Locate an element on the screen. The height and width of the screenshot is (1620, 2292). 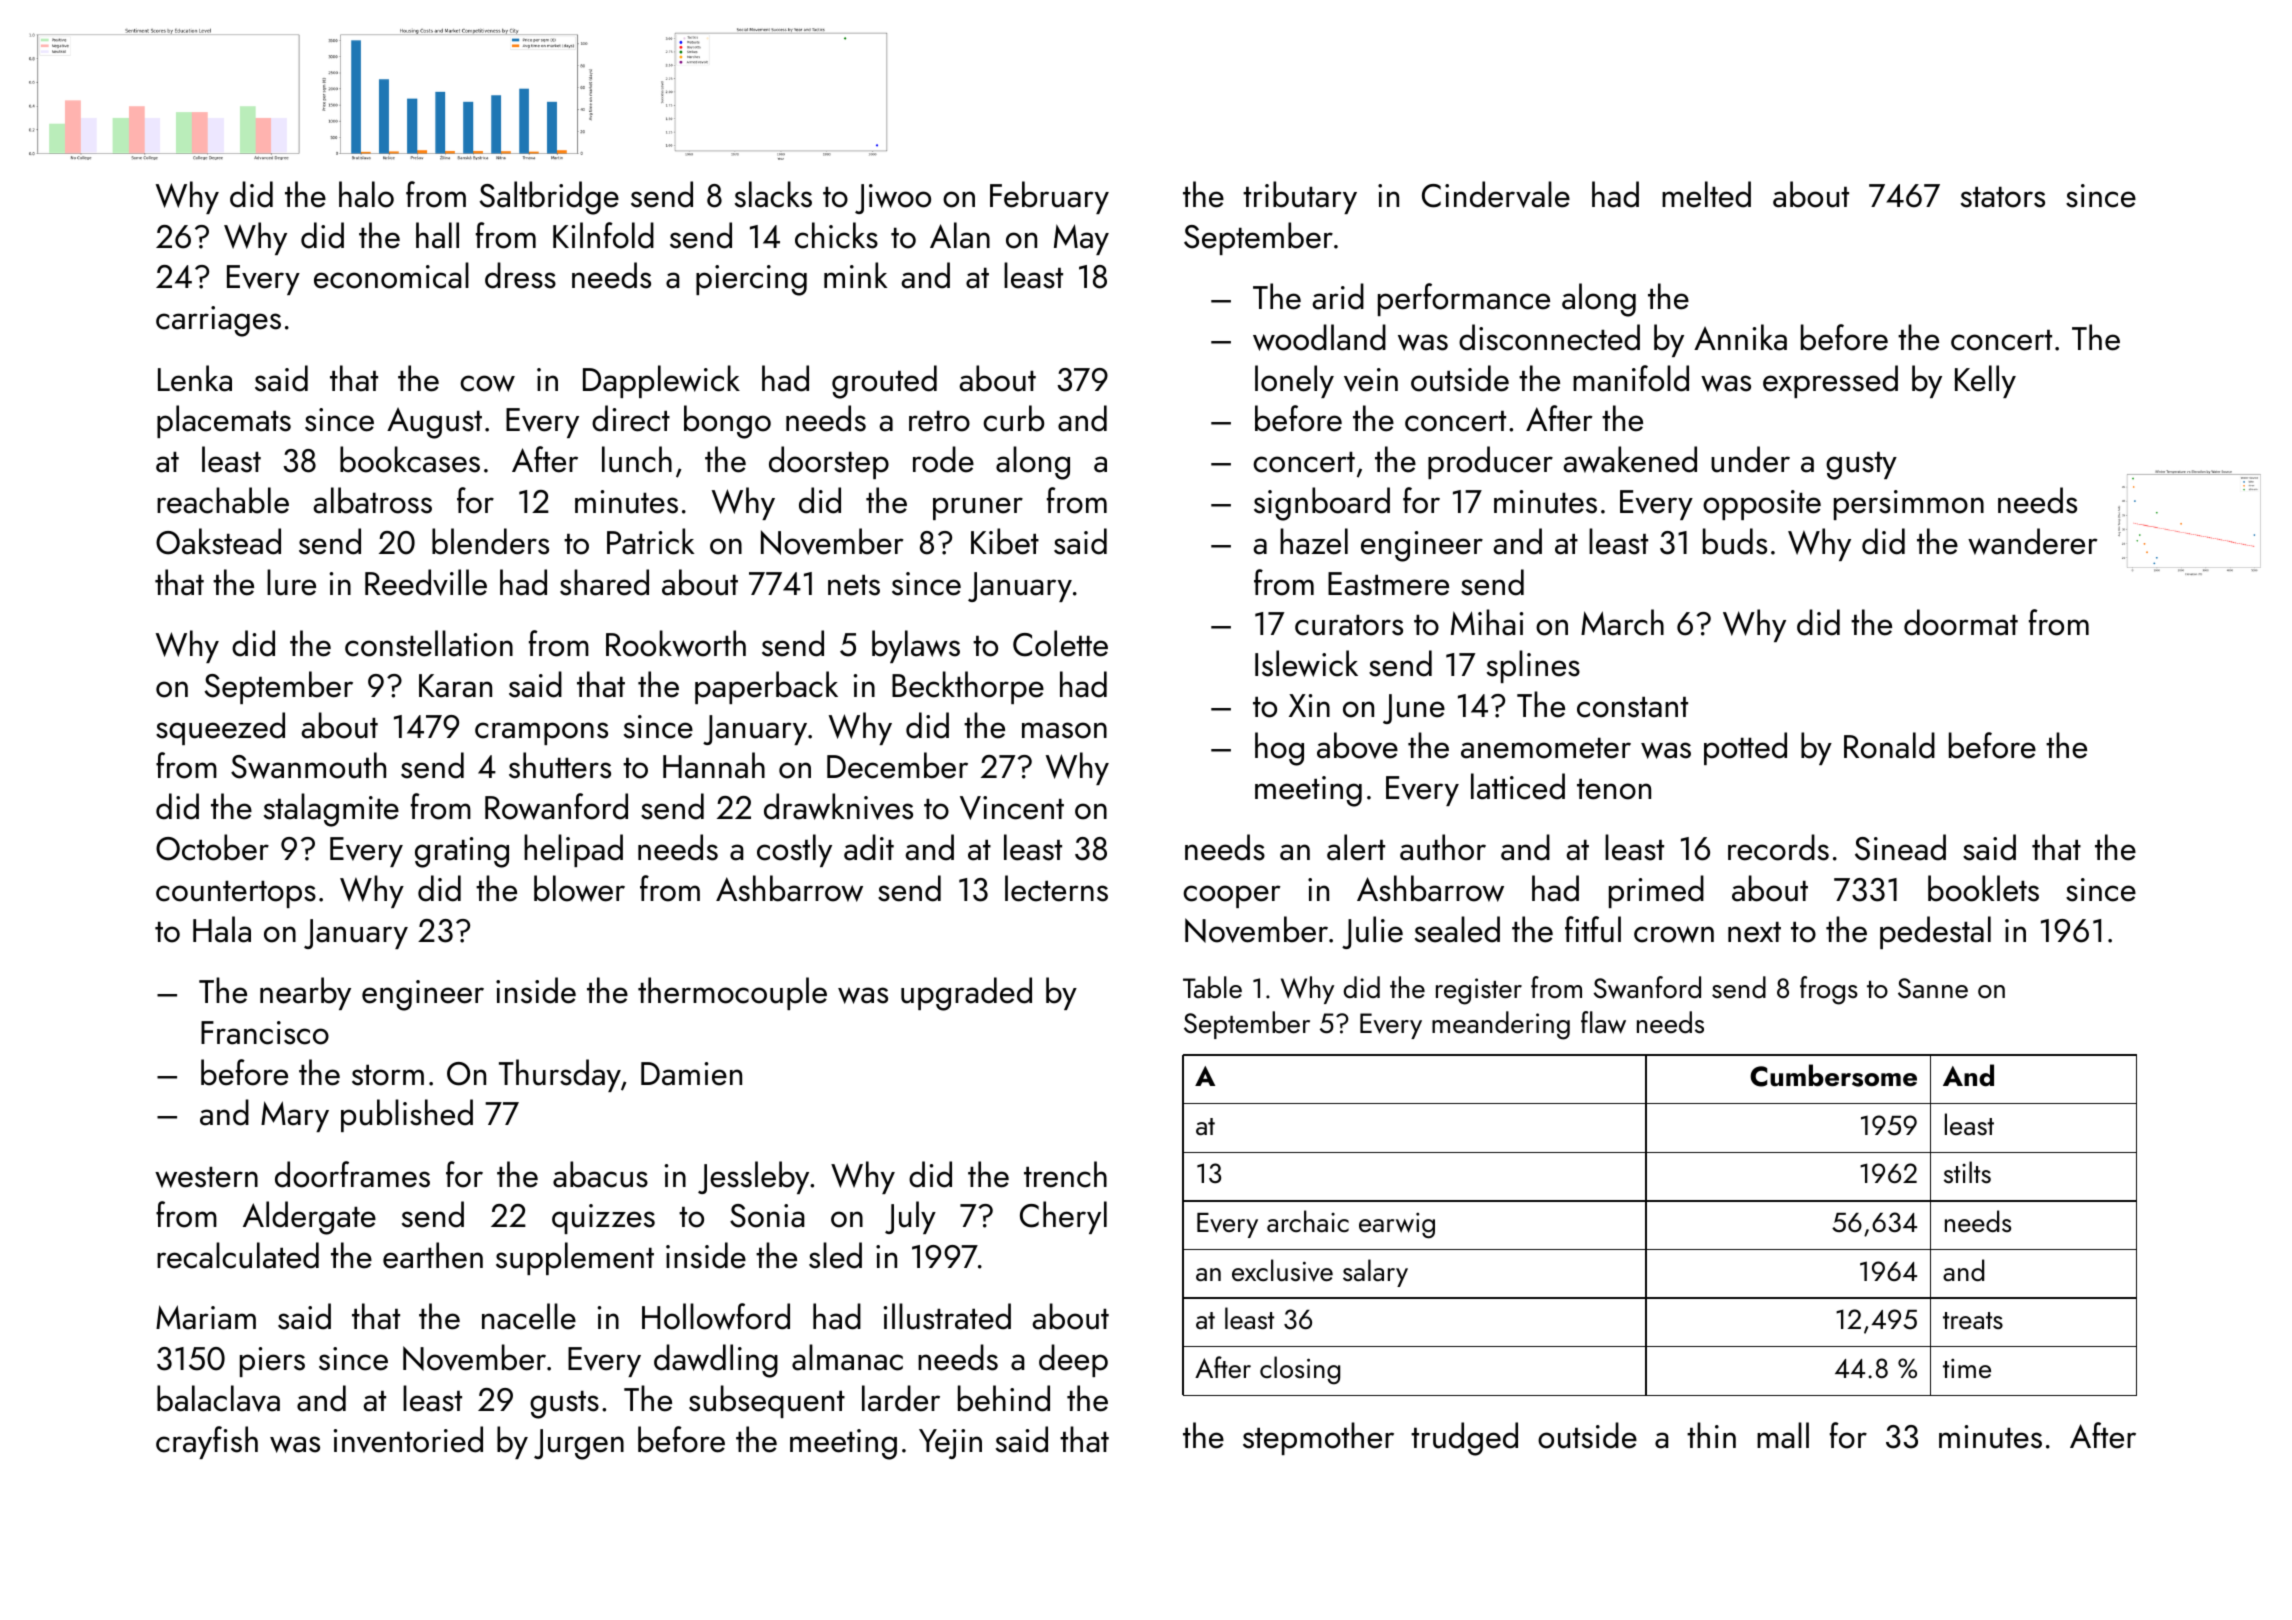
mason is located at coordinates (1064, 730).
